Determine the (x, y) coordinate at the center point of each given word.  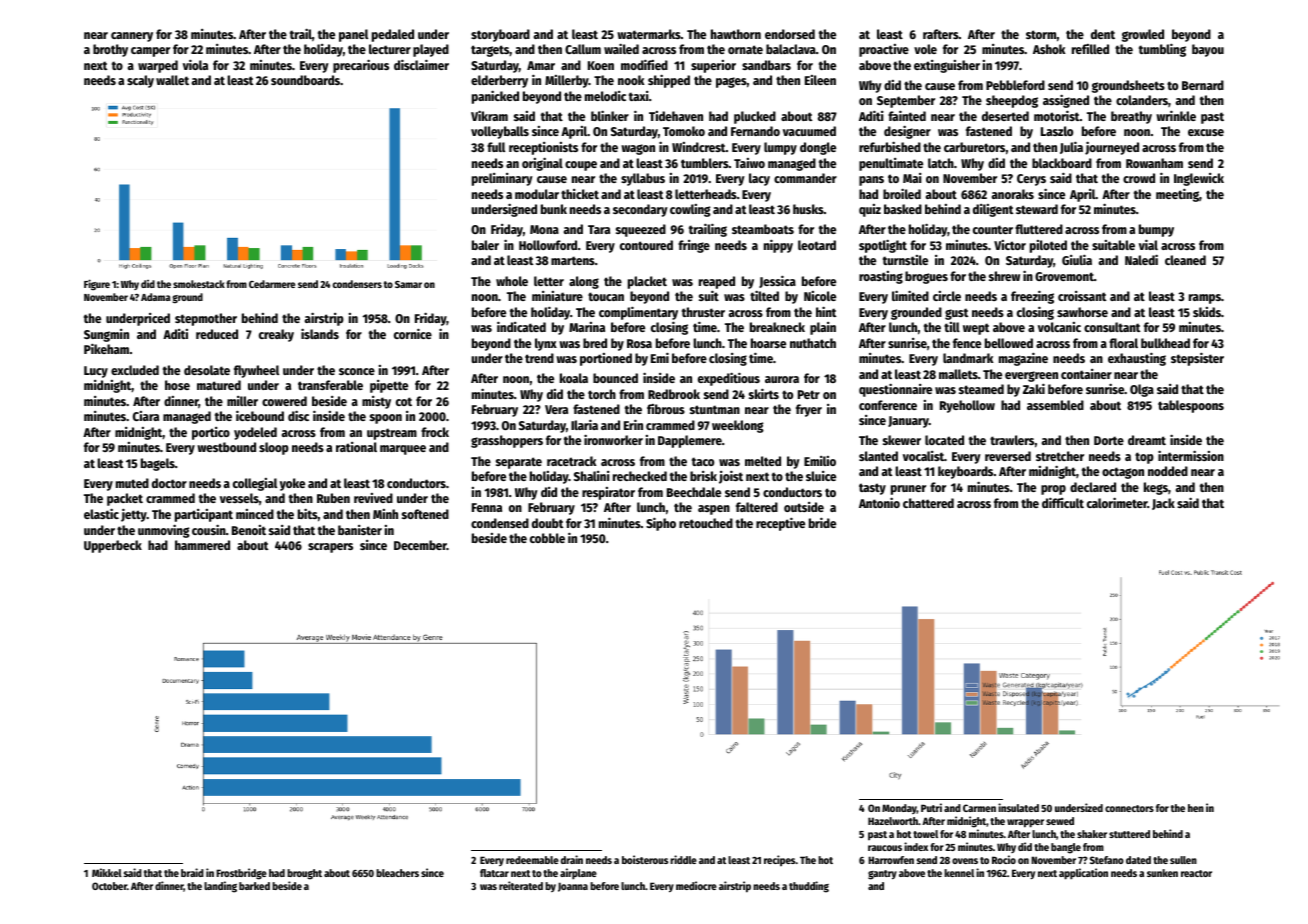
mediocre (696, 885)
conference (888, 405)
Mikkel (107, 872)
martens (573, 260)
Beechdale (694, 492)
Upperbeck (113, 546)
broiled (902, 193)
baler (485, 245)
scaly (140, 81)
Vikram (489, 115)
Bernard (1203, 85)
